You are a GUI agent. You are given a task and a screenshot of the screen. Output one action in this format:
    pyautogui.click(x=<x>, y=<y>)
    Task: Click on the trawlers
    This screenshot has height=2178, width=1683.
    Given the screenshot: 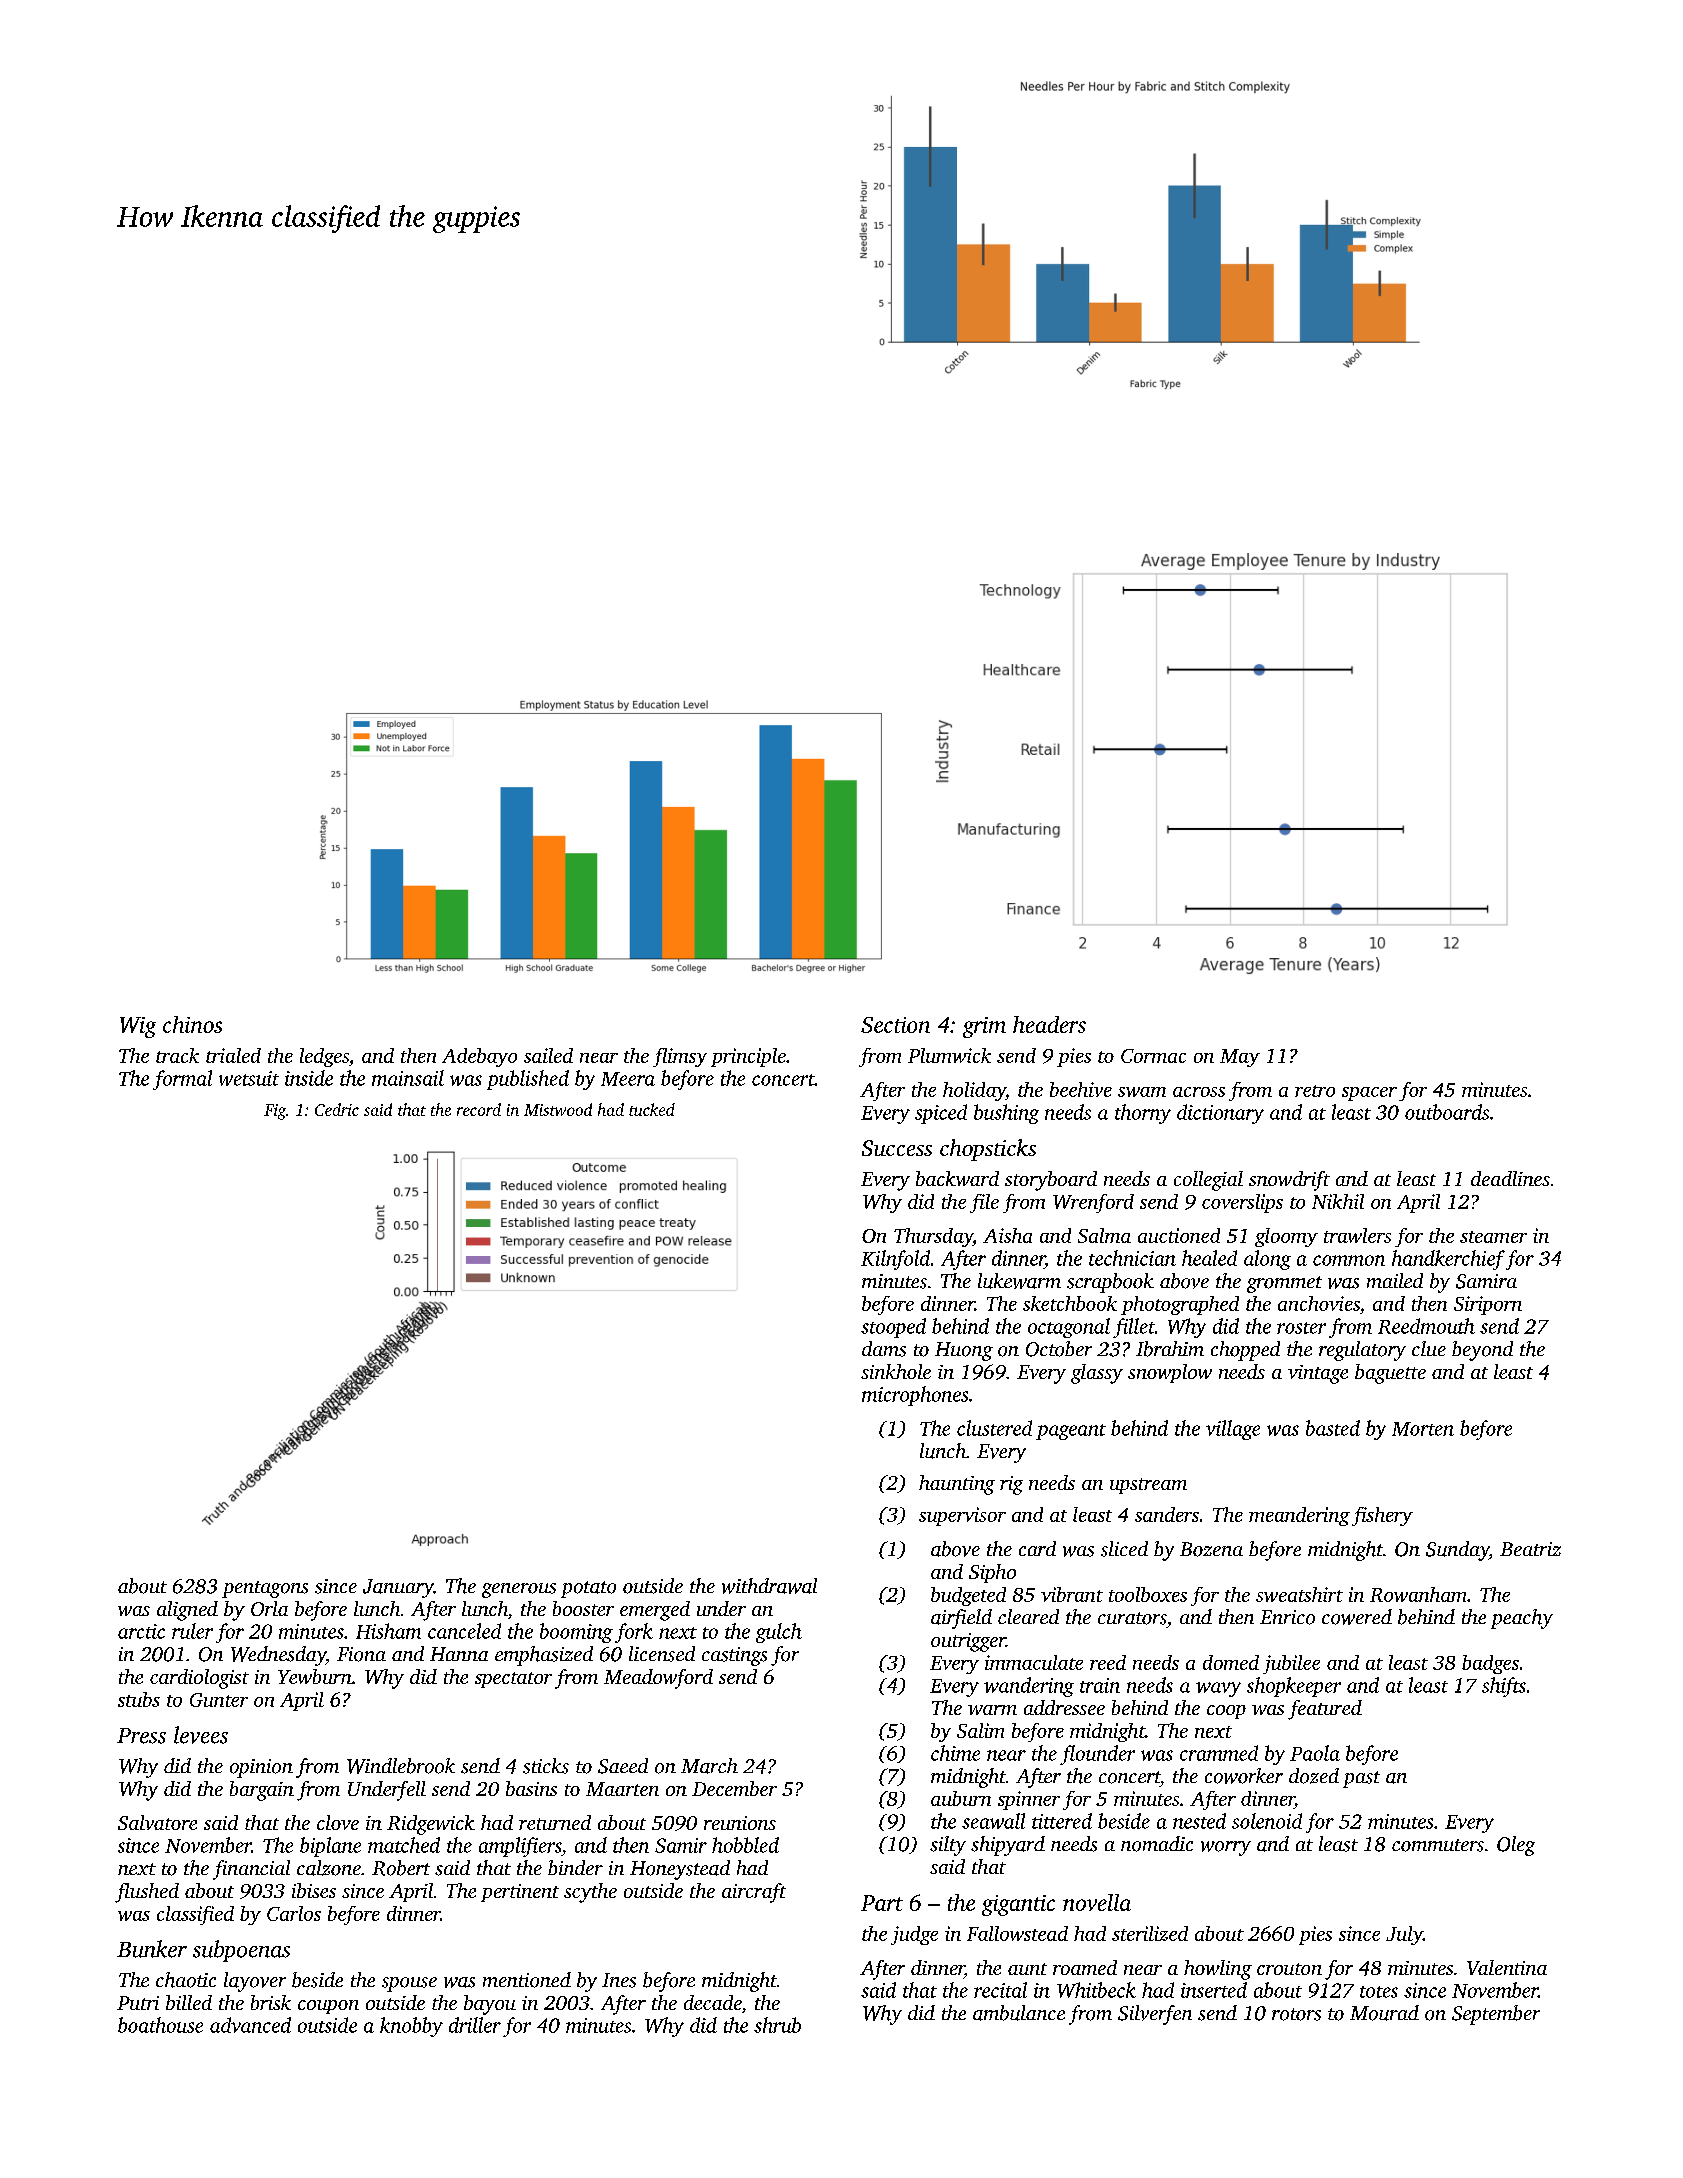 What is the action you would take?
    pyautogui.click(x=1357, y=1235)
